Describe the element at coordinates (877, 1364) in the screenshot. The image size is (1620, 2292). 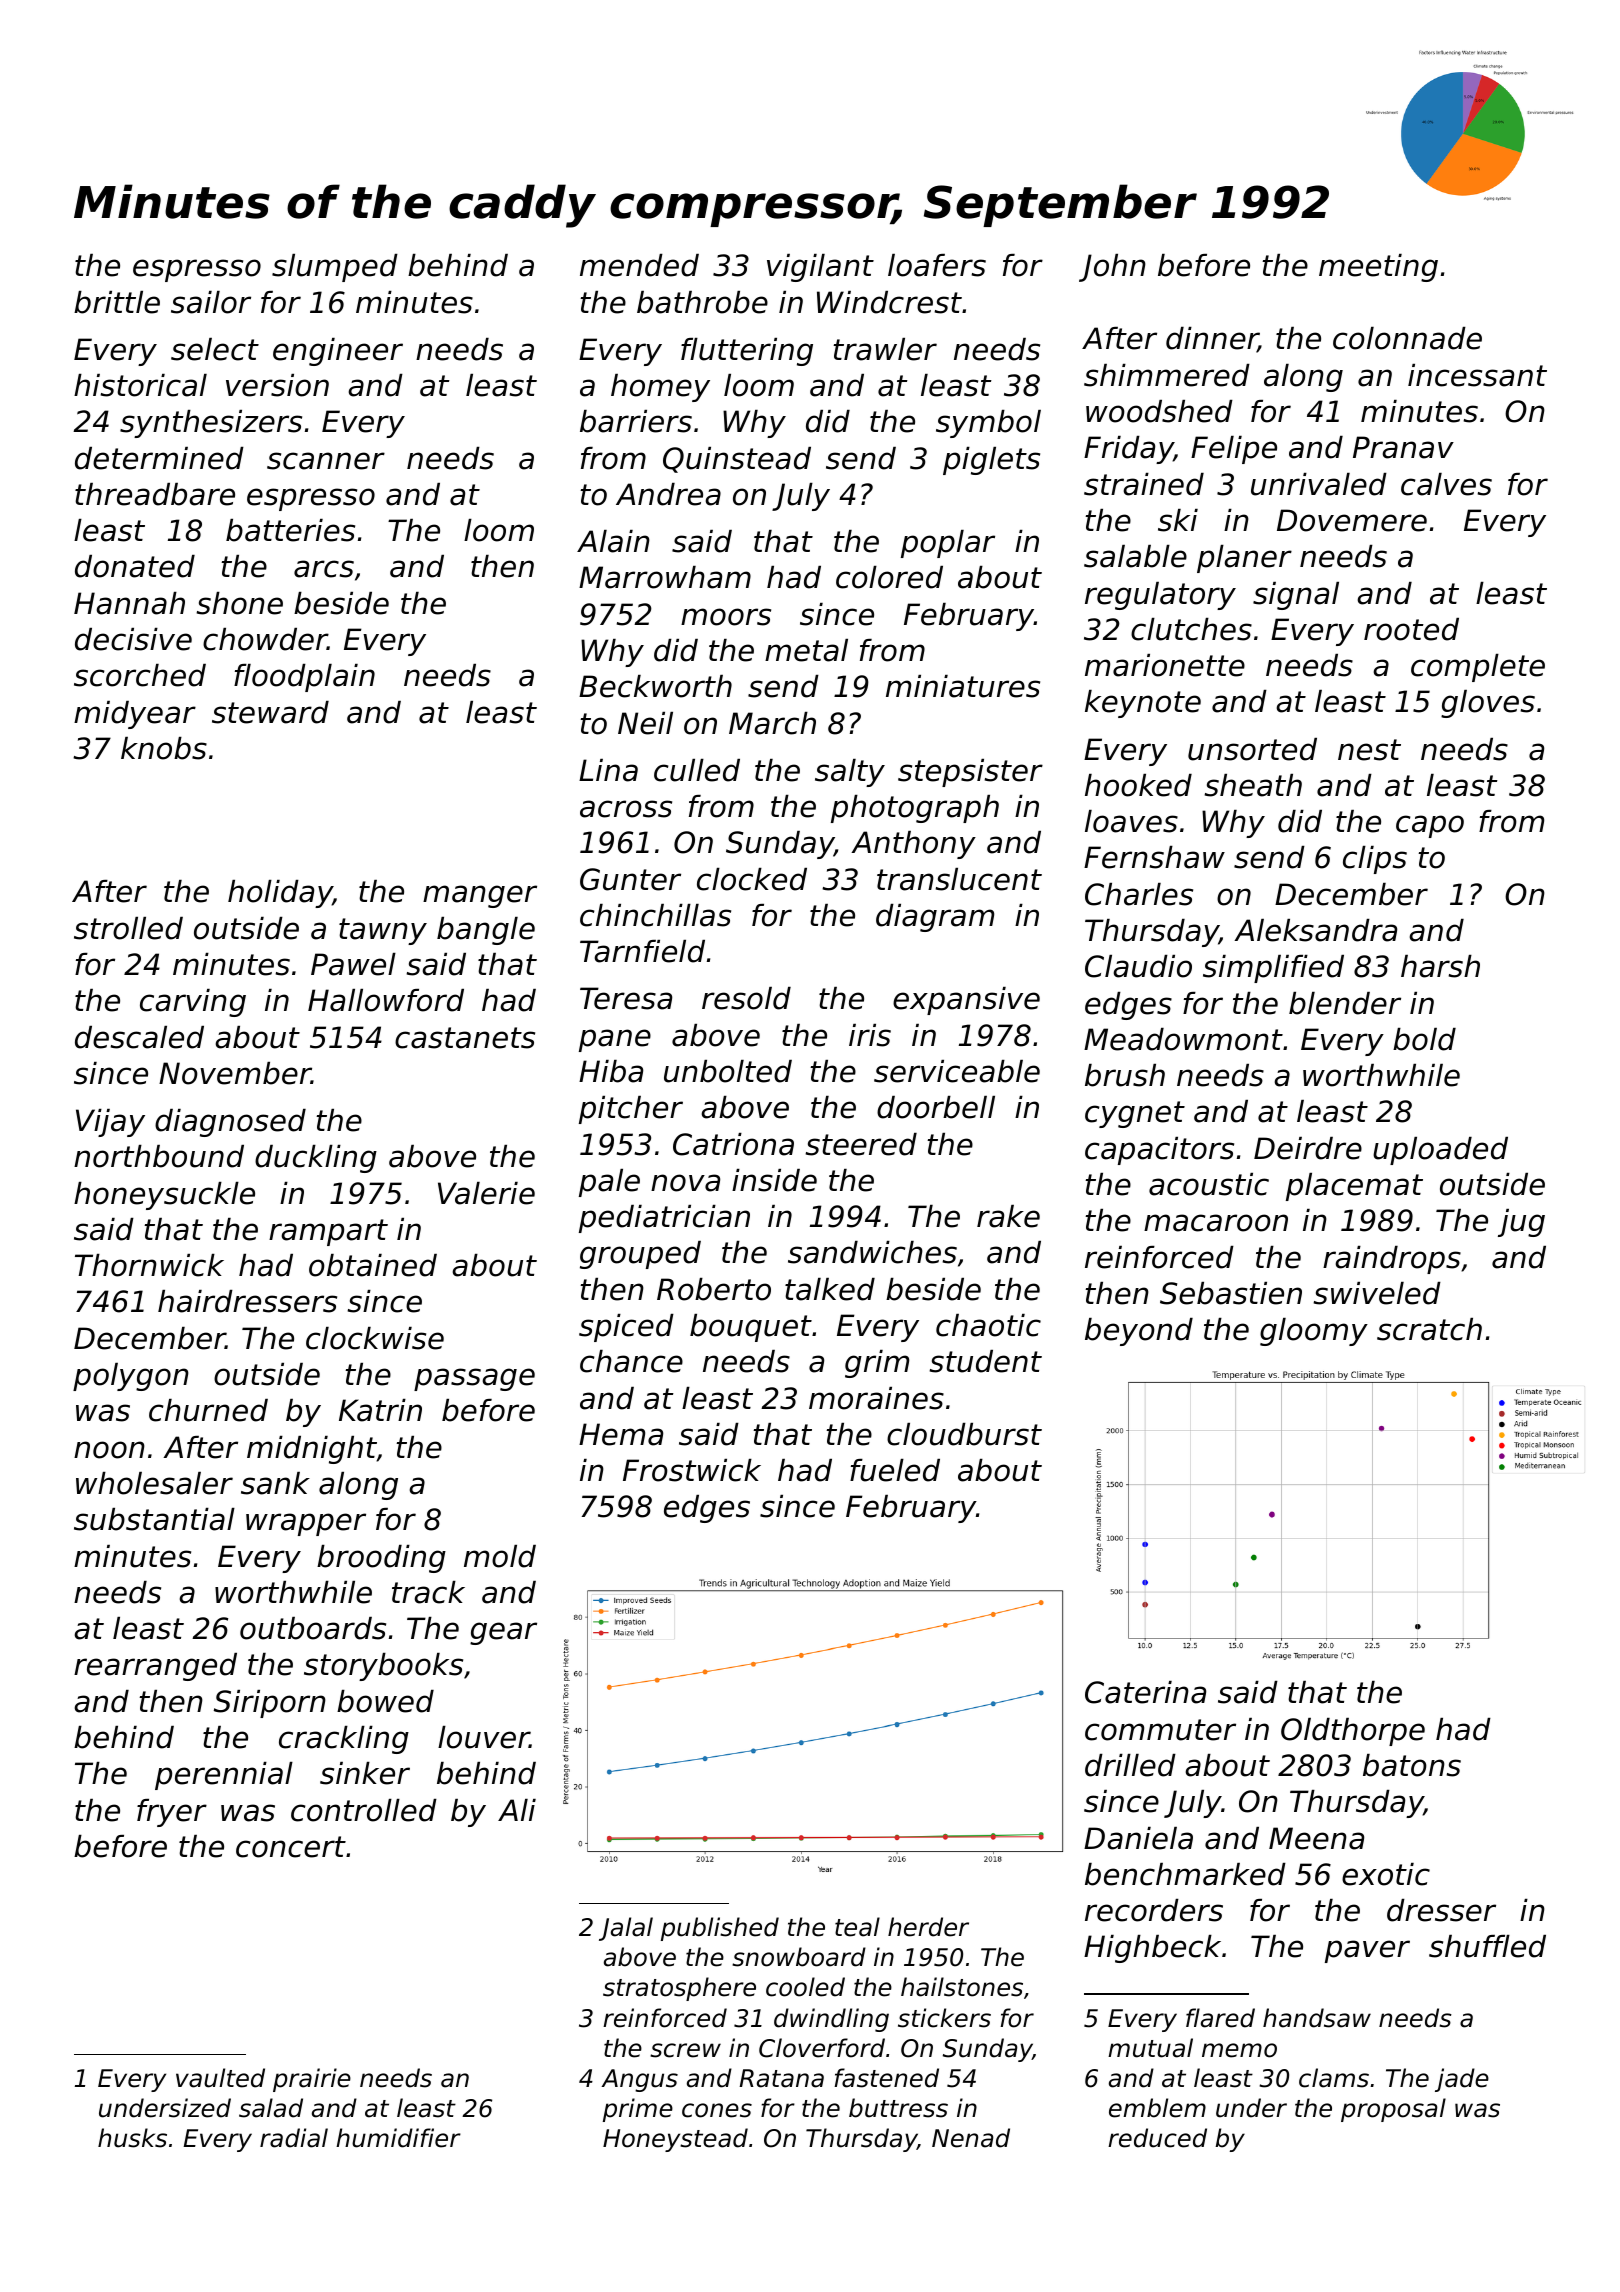
I see `grim` at that location.
